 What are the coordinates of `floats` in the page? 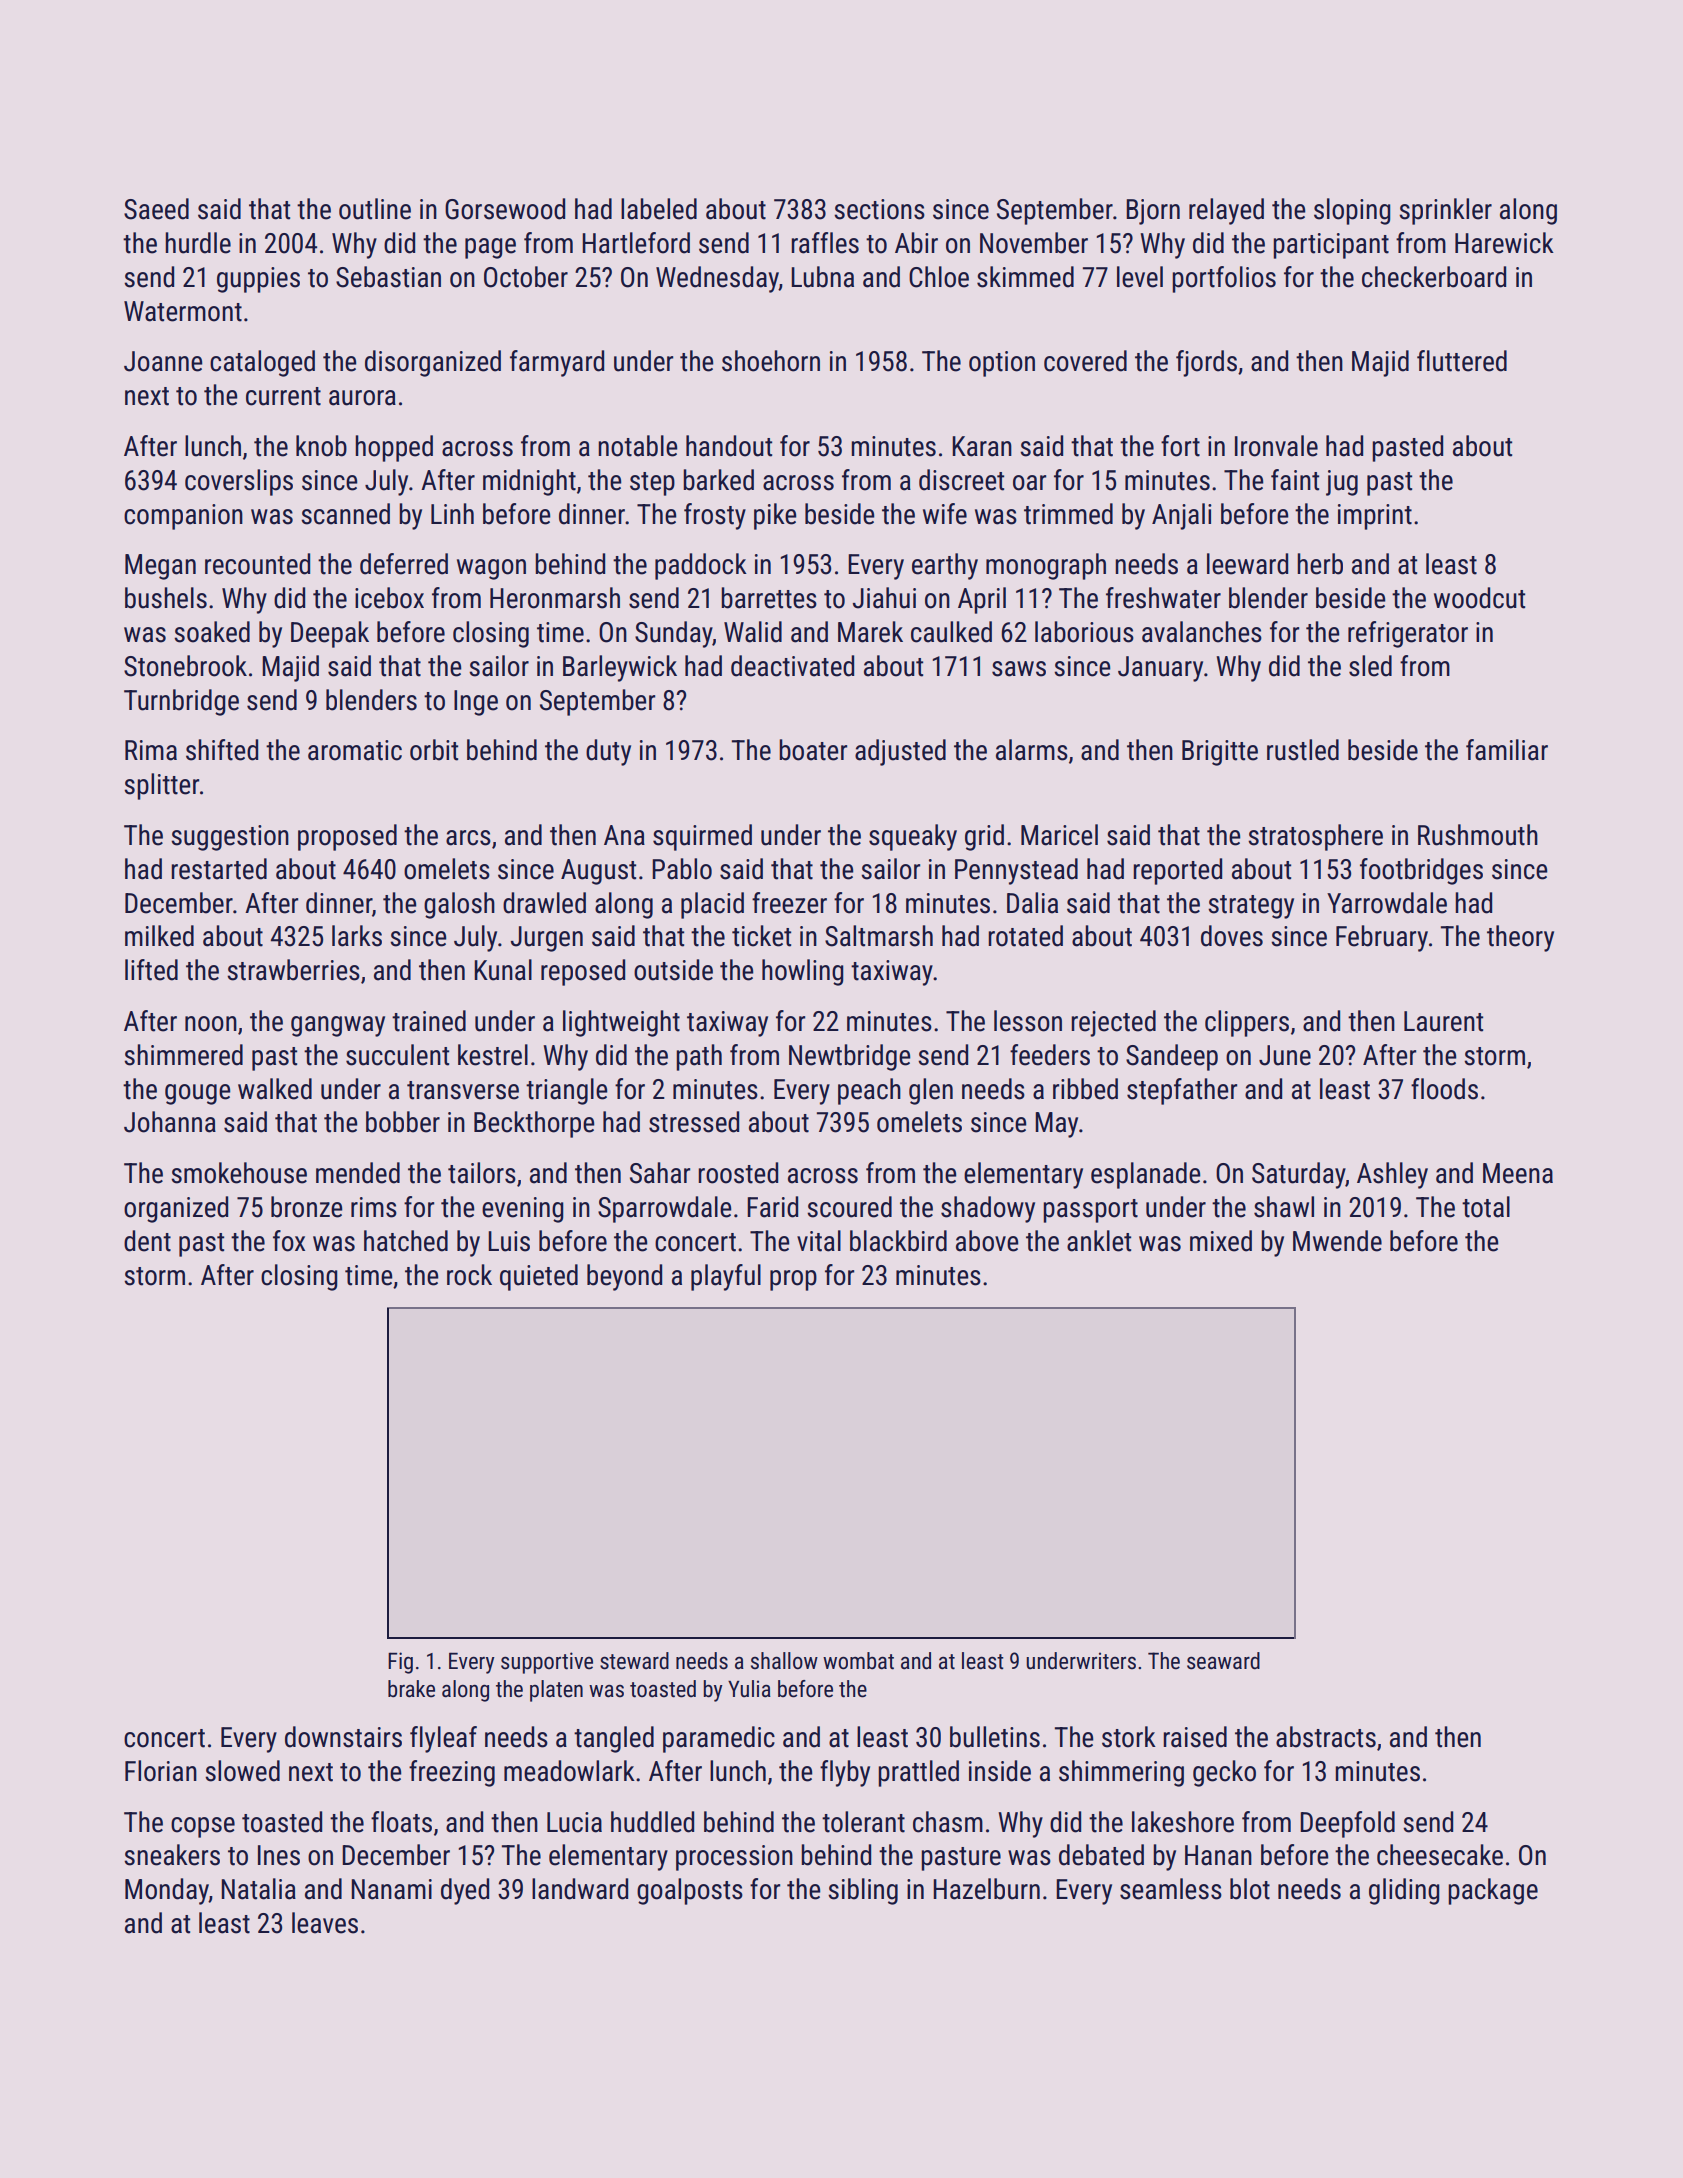 It's located at (401, 1822).
